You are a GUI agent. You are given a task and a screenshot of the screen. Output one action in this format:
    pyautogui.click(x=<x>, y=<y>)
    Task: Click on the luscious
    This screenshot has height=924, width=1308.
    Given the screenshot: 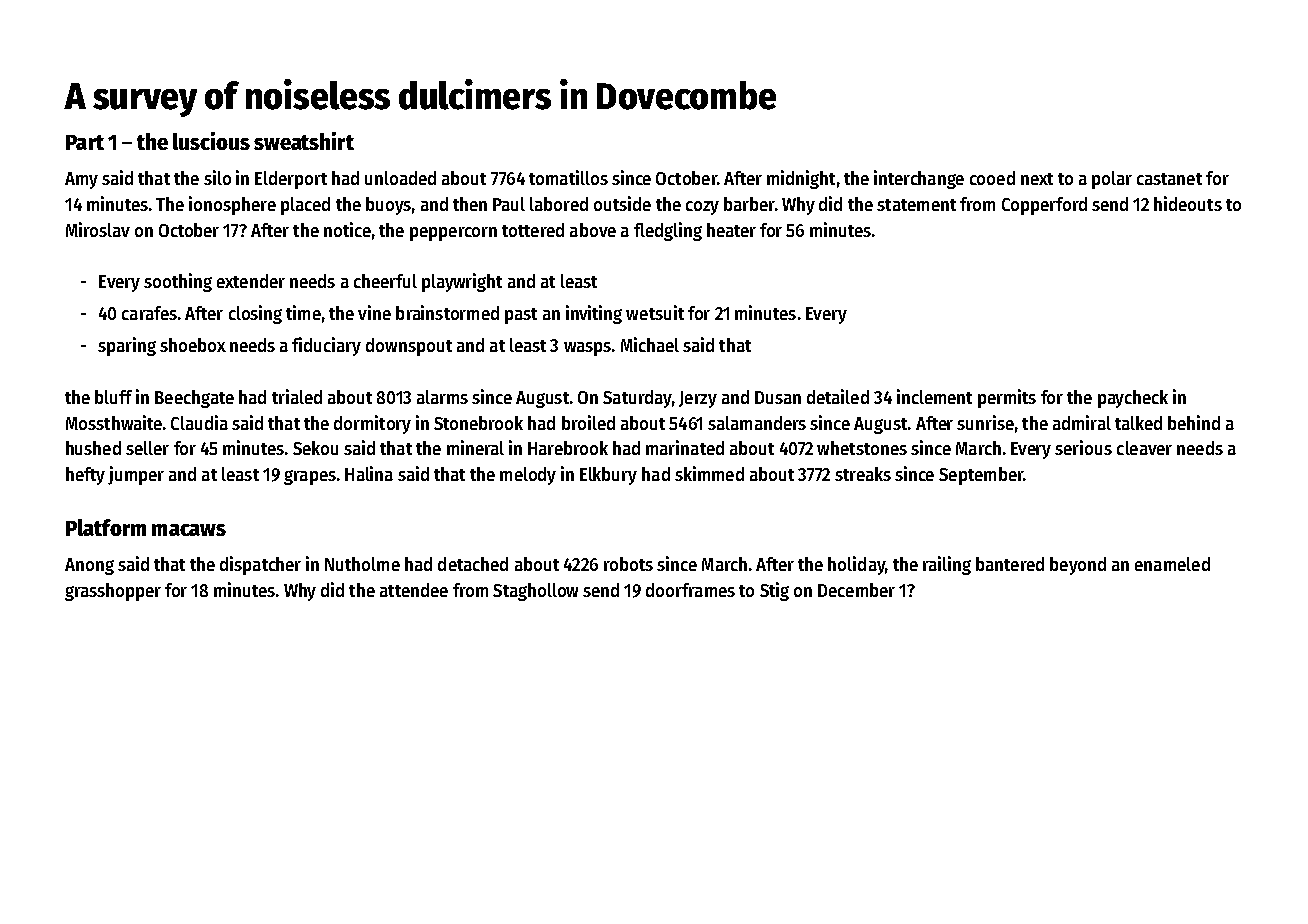 What is the action you would take?
    pyautogui.click(x=211, y=141)
